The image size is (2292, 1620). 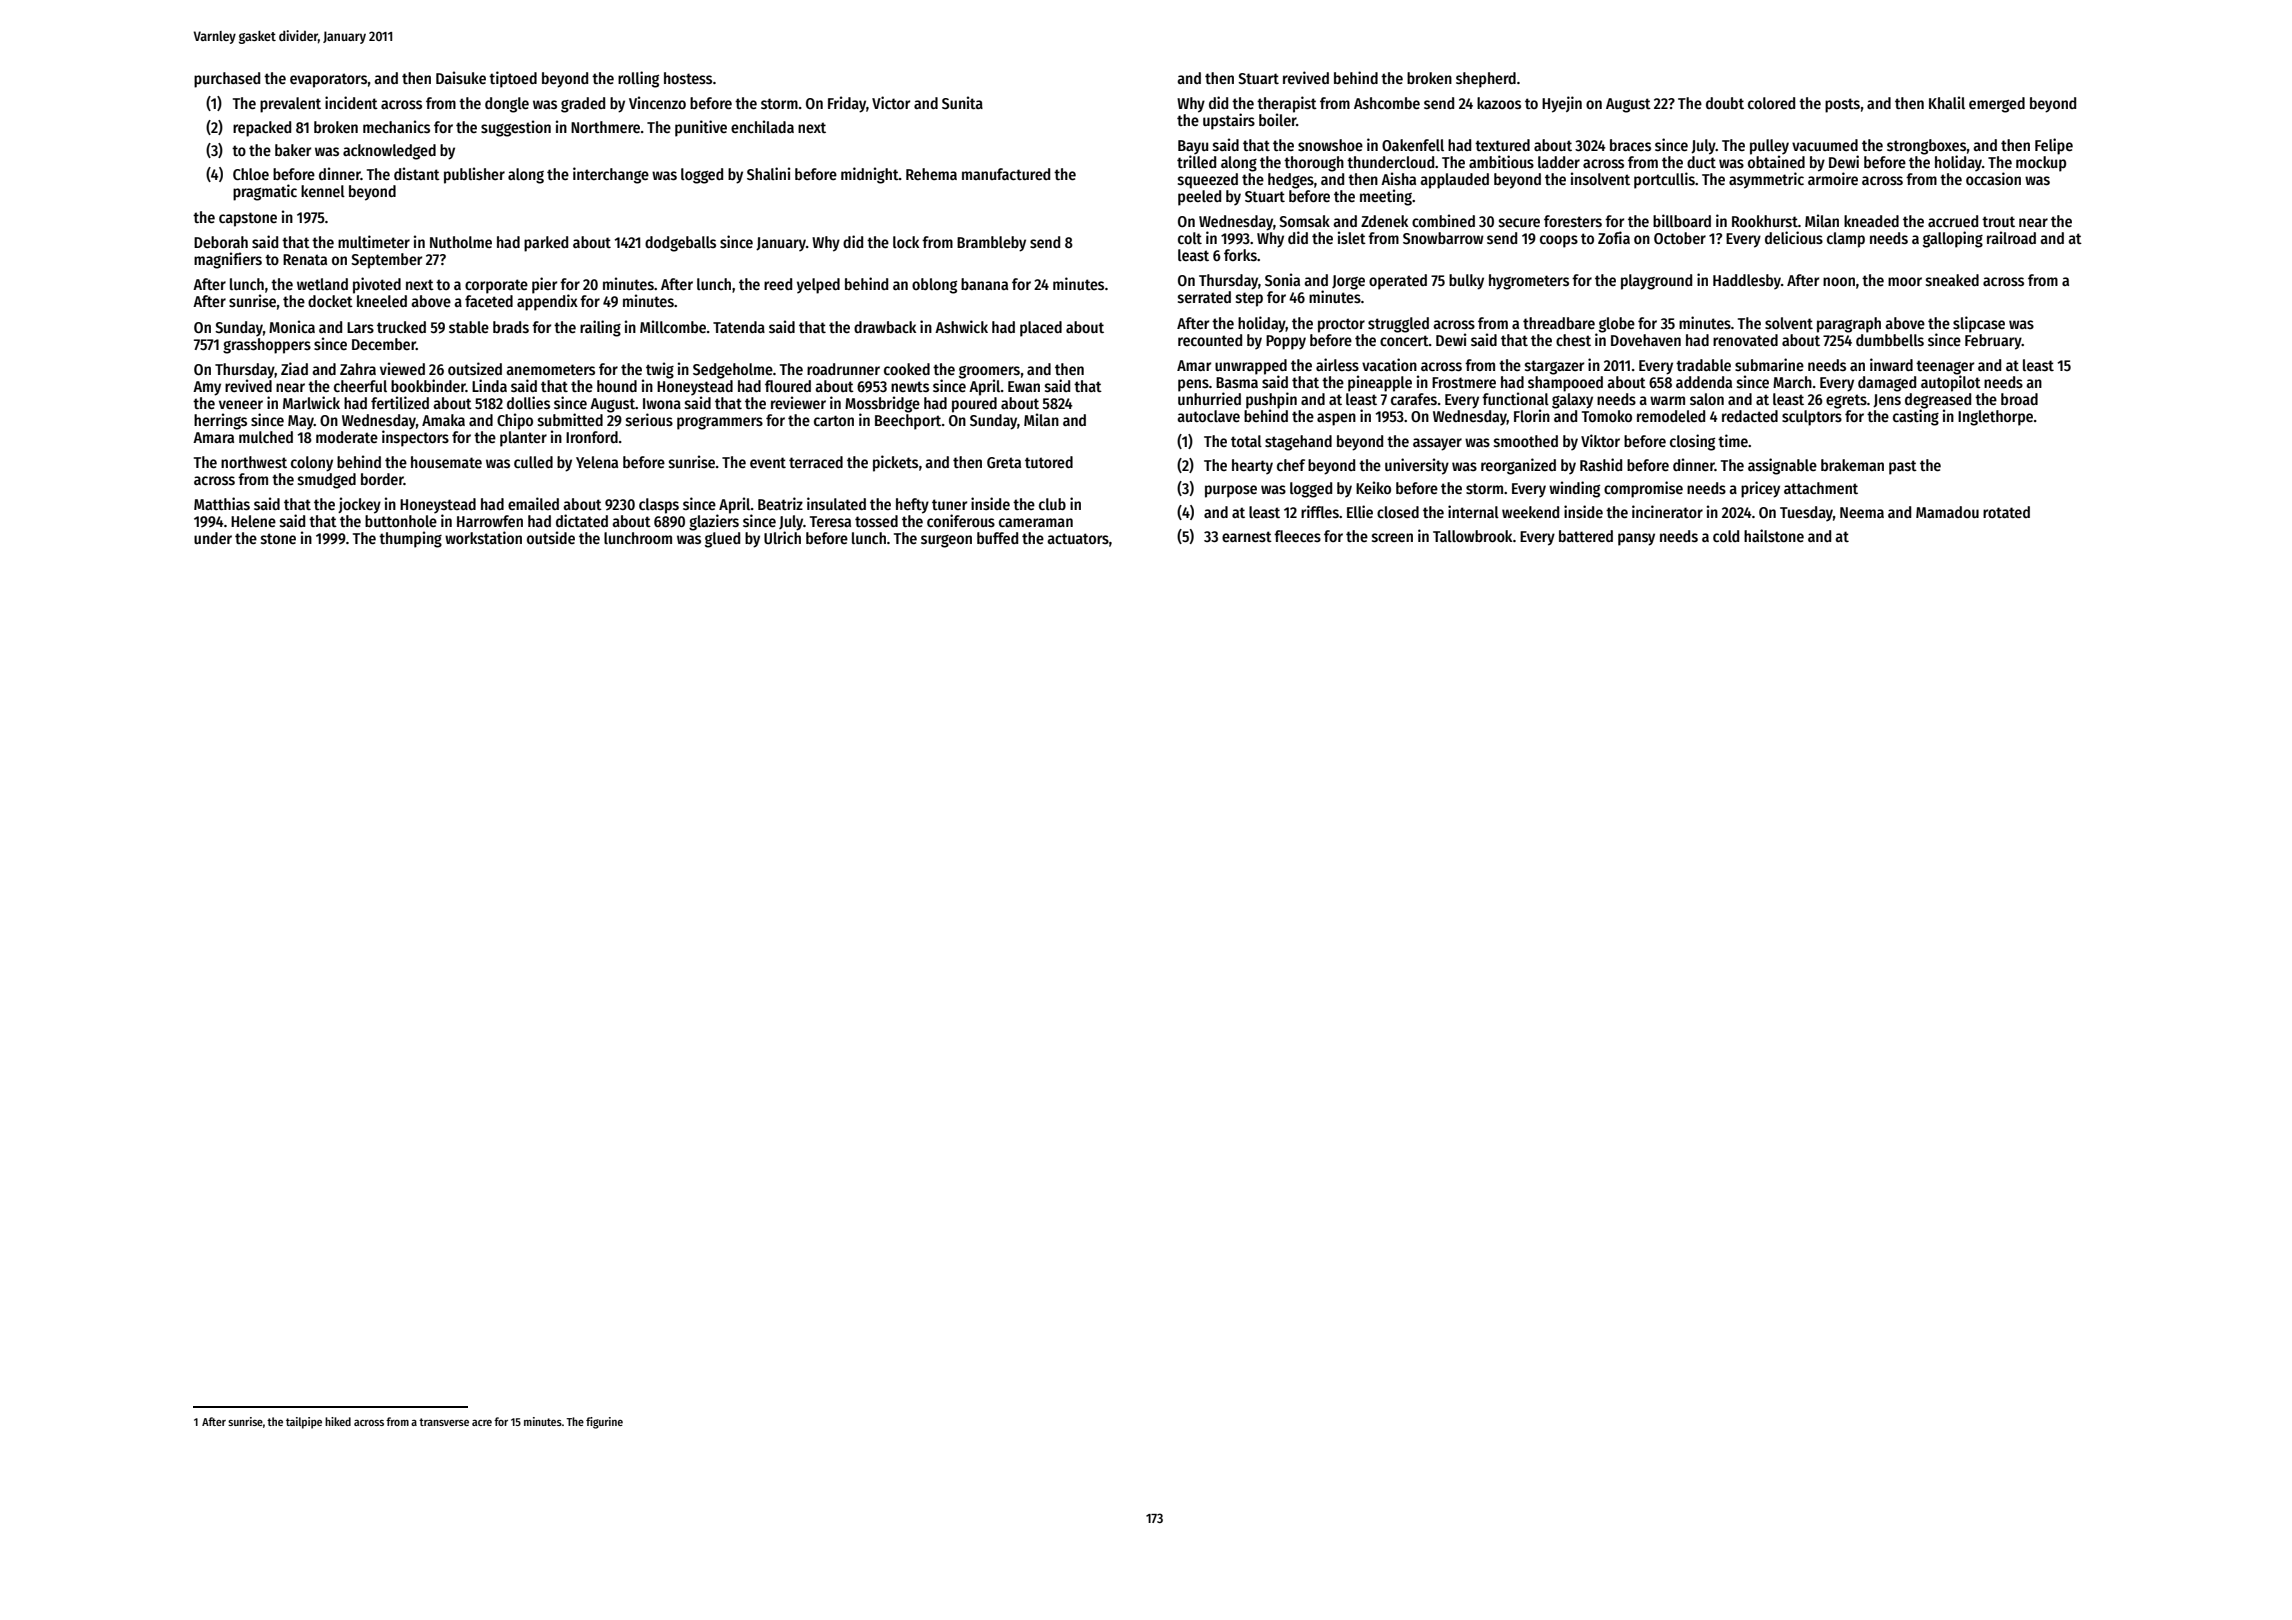 I want to click on graded, so click(x=583, y=105).
